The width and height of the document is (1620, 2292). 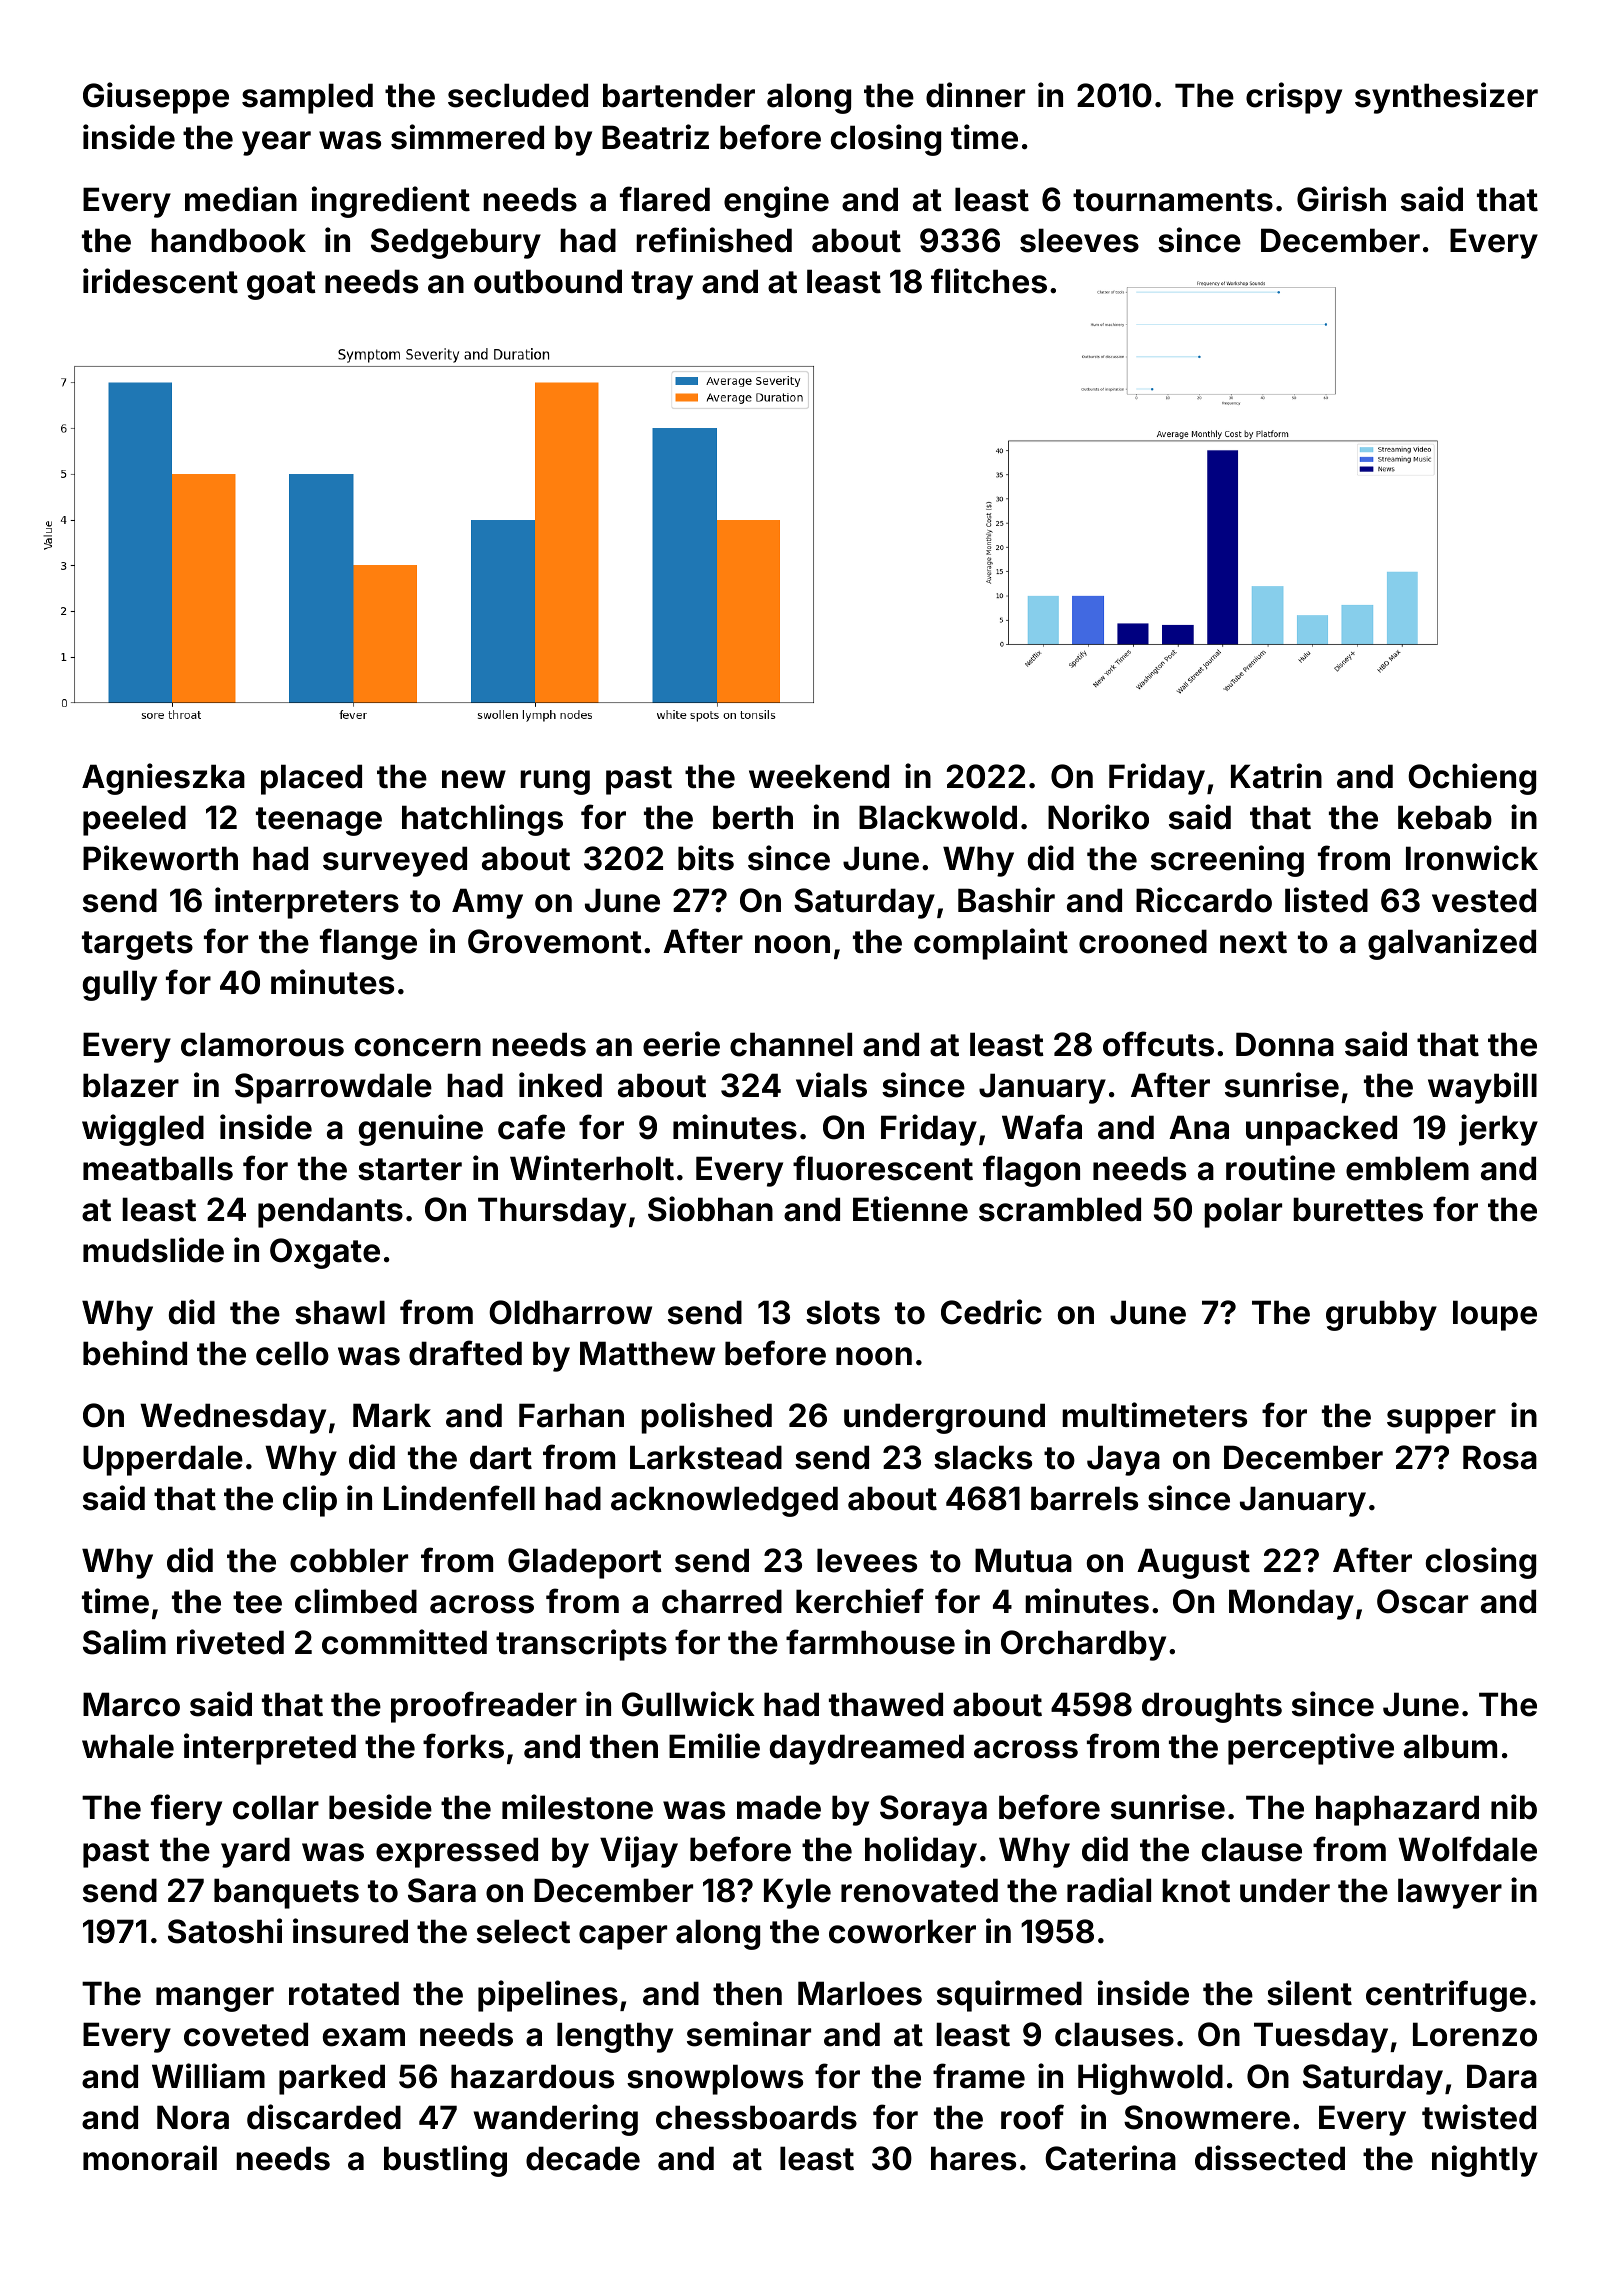 What do you see at coordinates (281, 285) in the document?
I see `goat` at bounding box center [281, 285].
